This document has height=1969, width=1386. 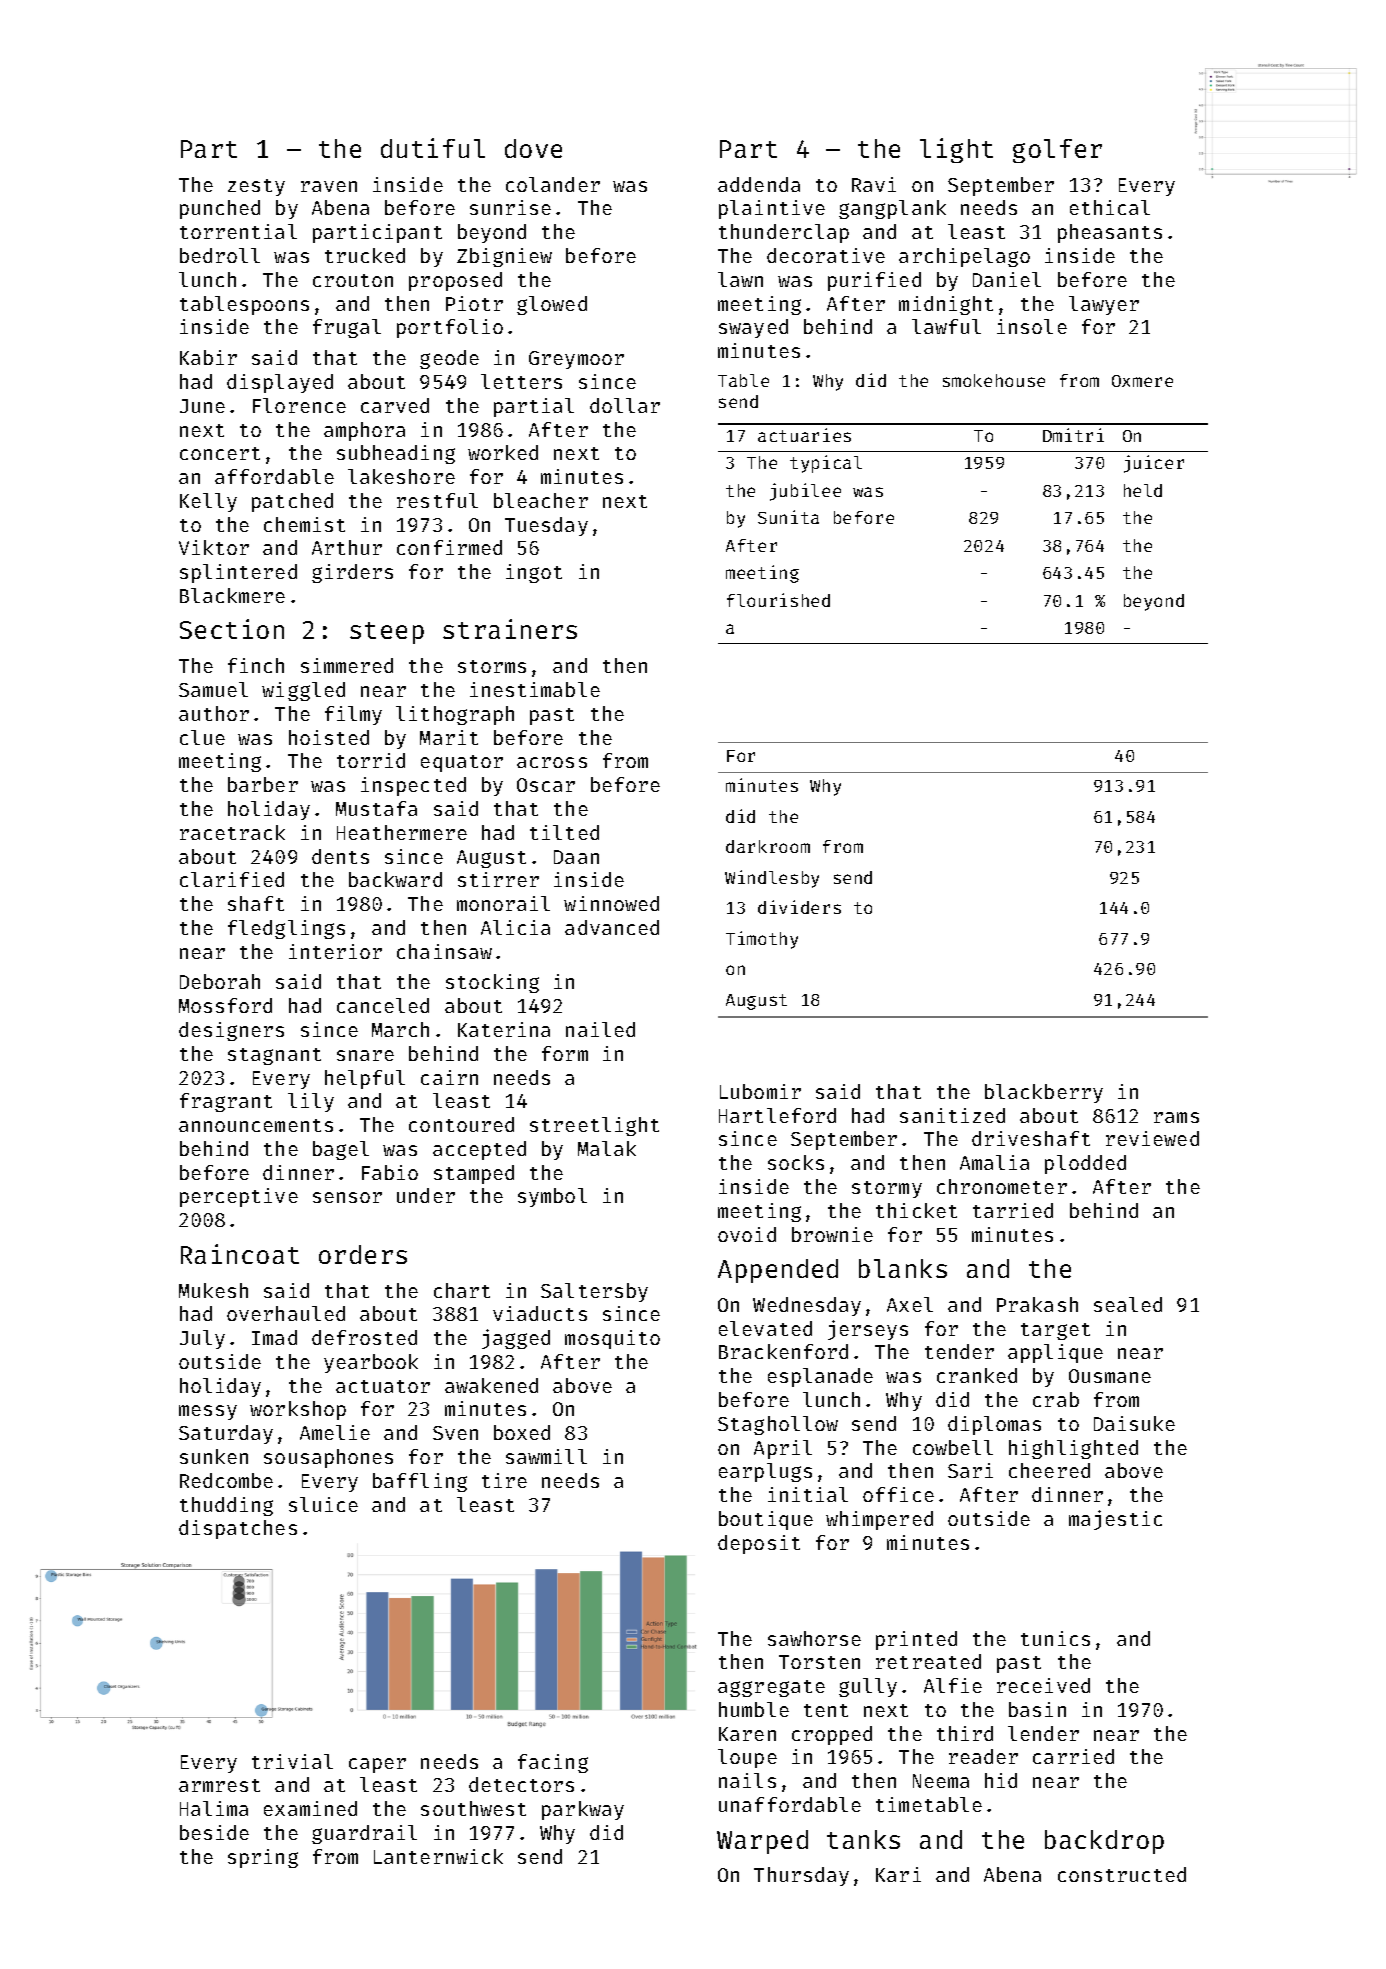 I want to click on dutiful, so click(x=433, y=148).
